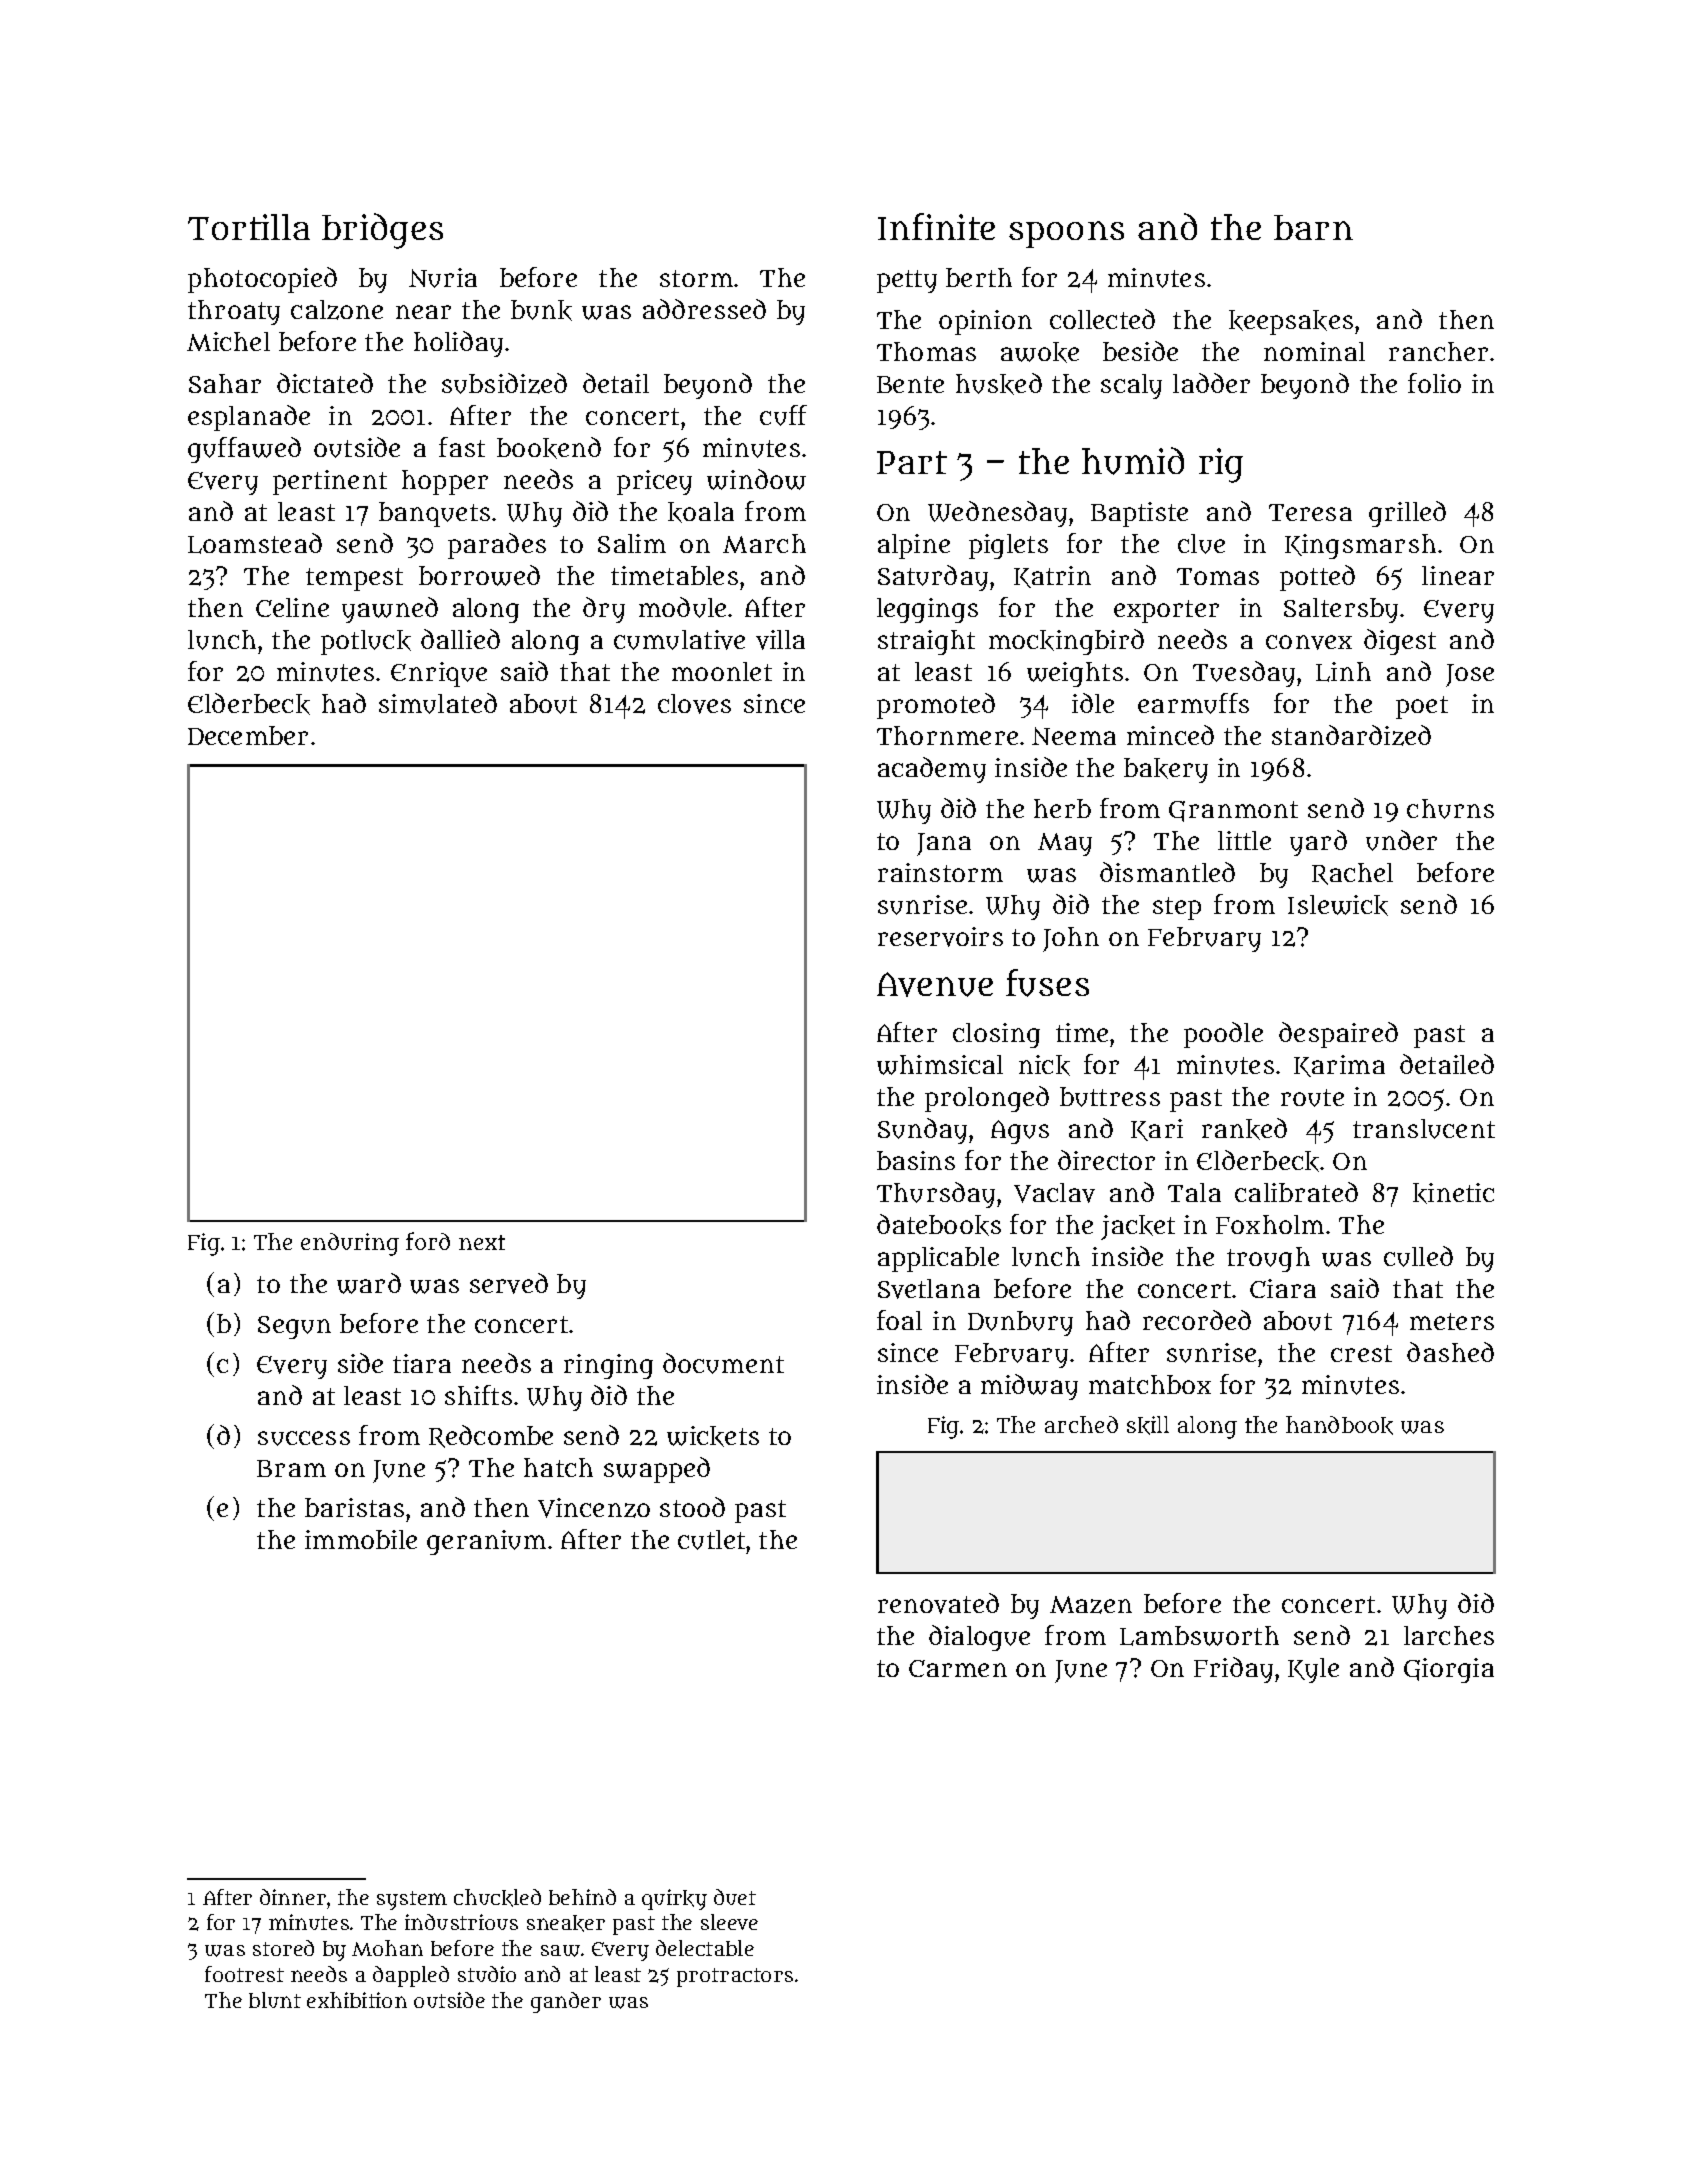  I want to click on Tala, so click(1194, 1192).
